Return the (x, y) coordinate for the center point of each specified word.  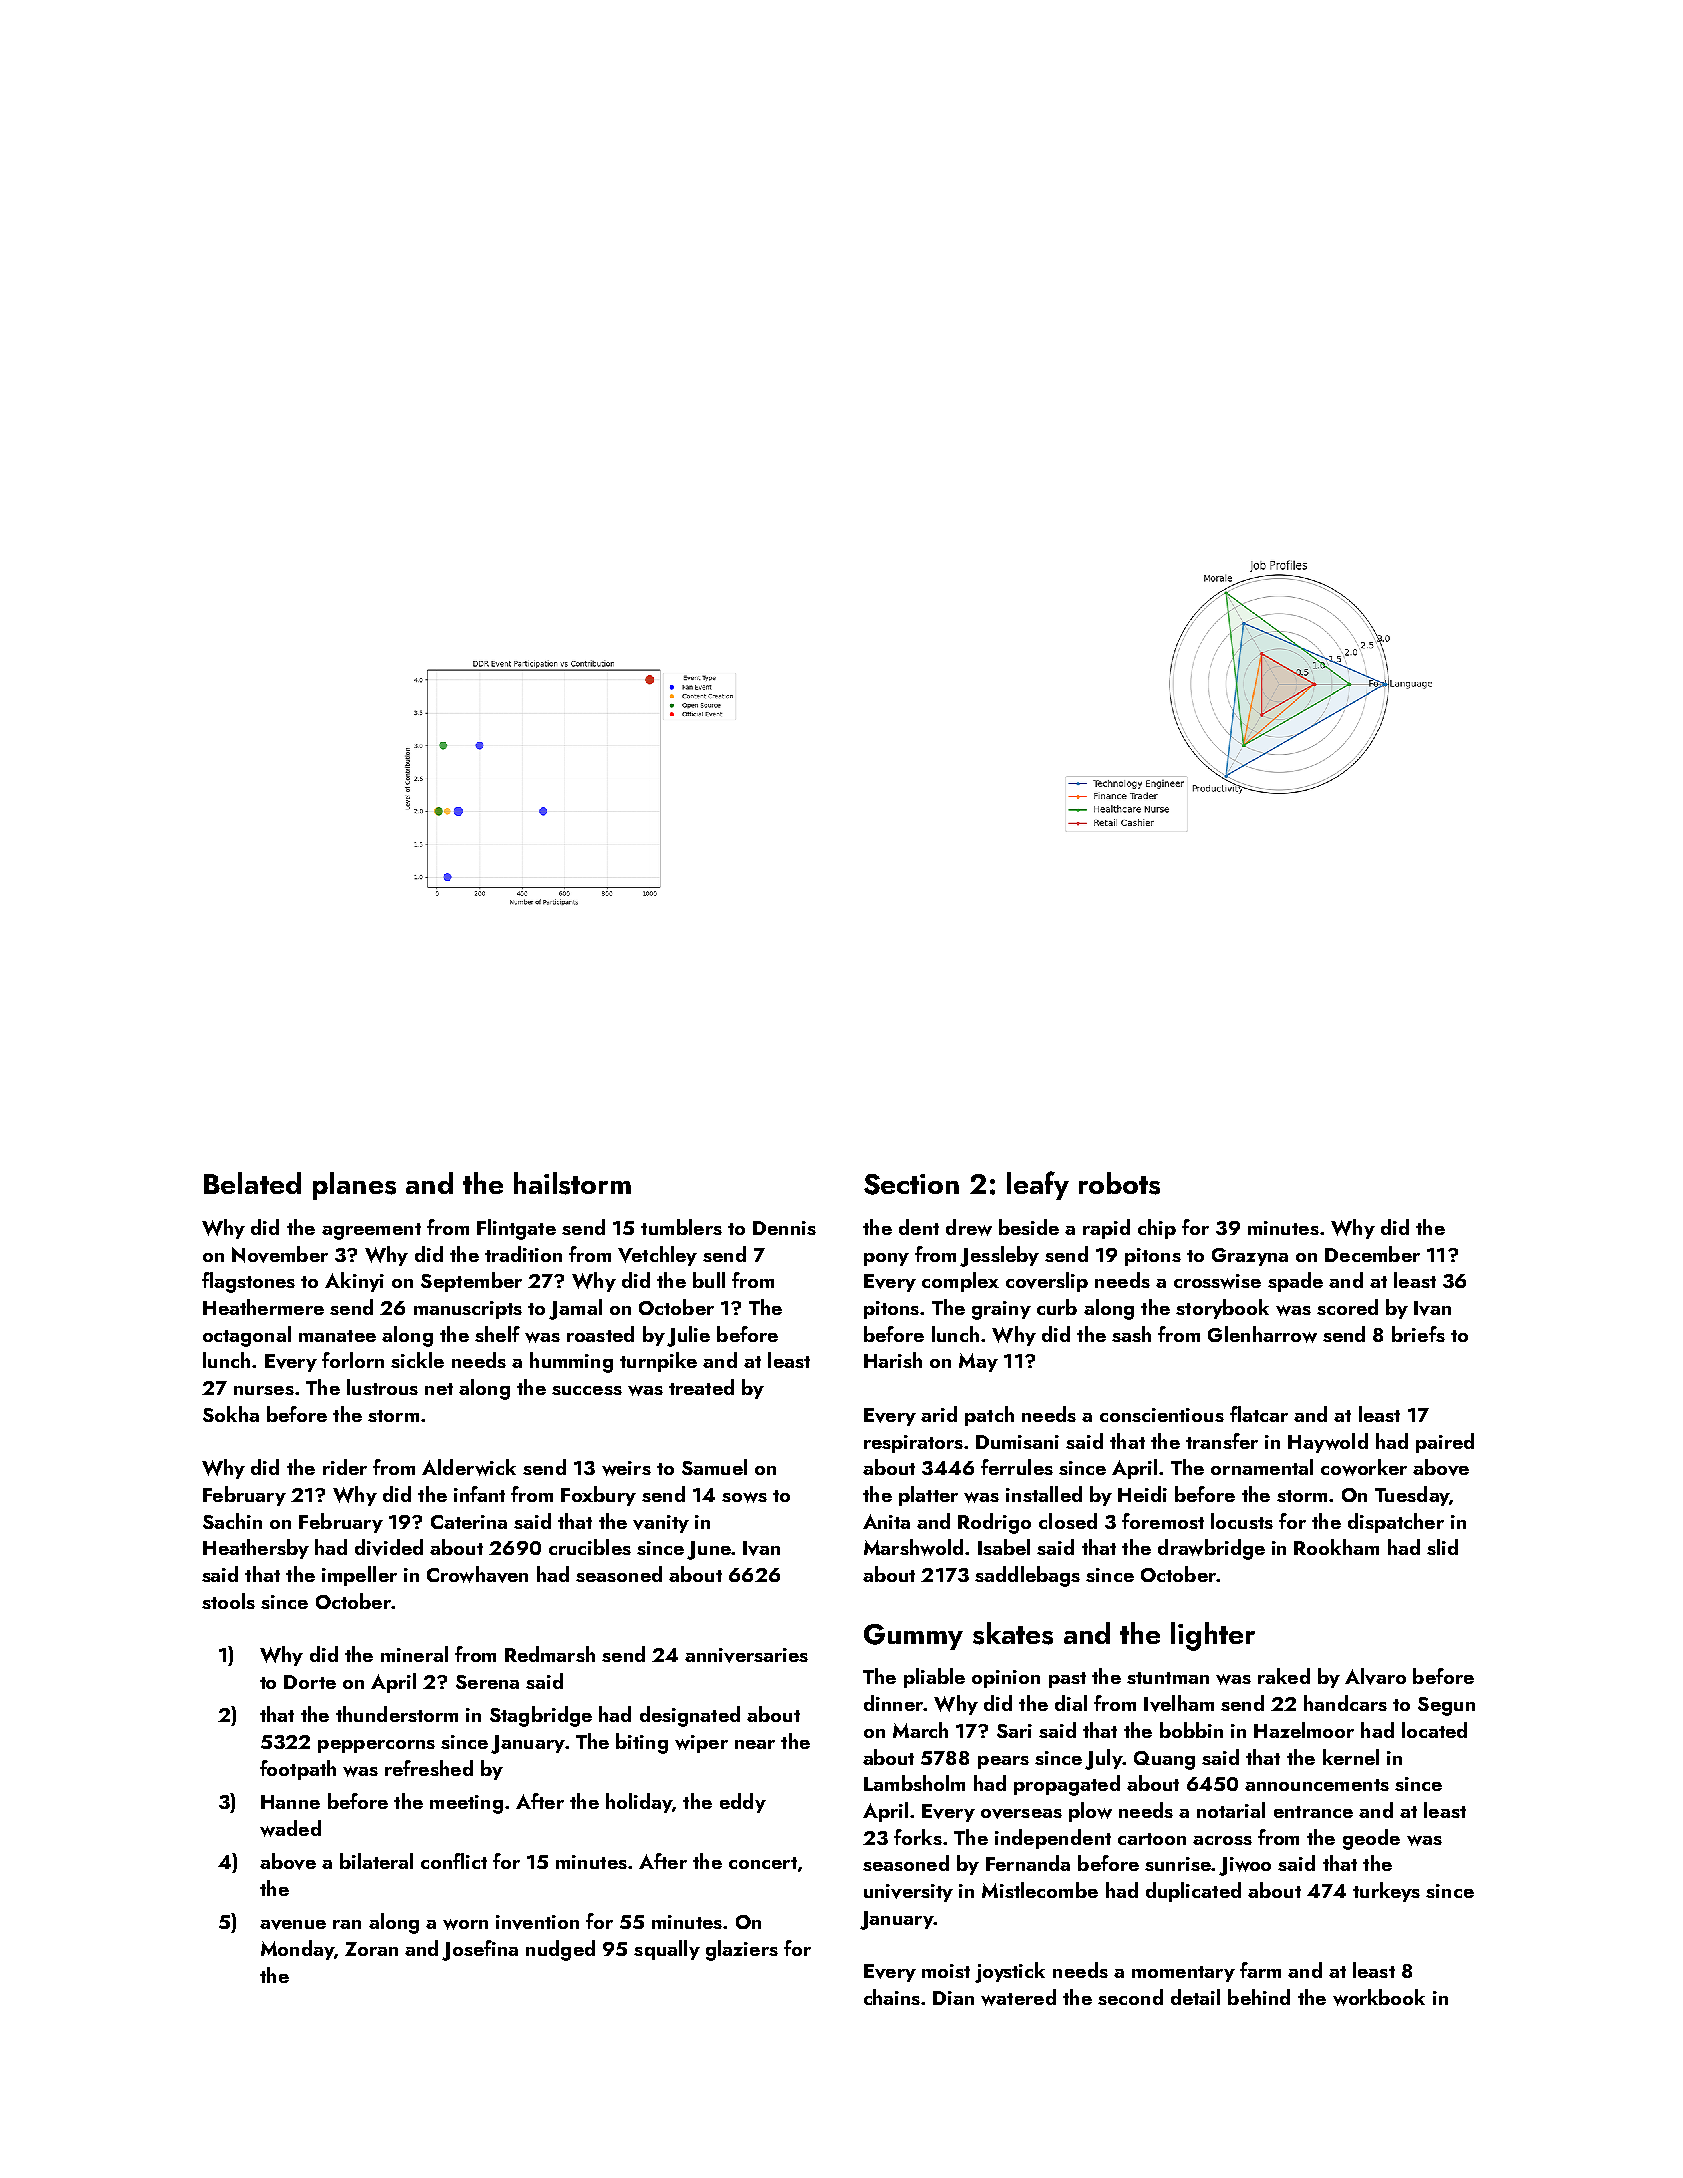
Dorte (310, 1682)
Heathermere (263, 1307)
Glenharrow (1262, 1334)
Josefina (480, 1950)
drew (969, 1227)
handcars (1345, 1703)
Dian (953, 1998)
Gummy (913, 1637)
